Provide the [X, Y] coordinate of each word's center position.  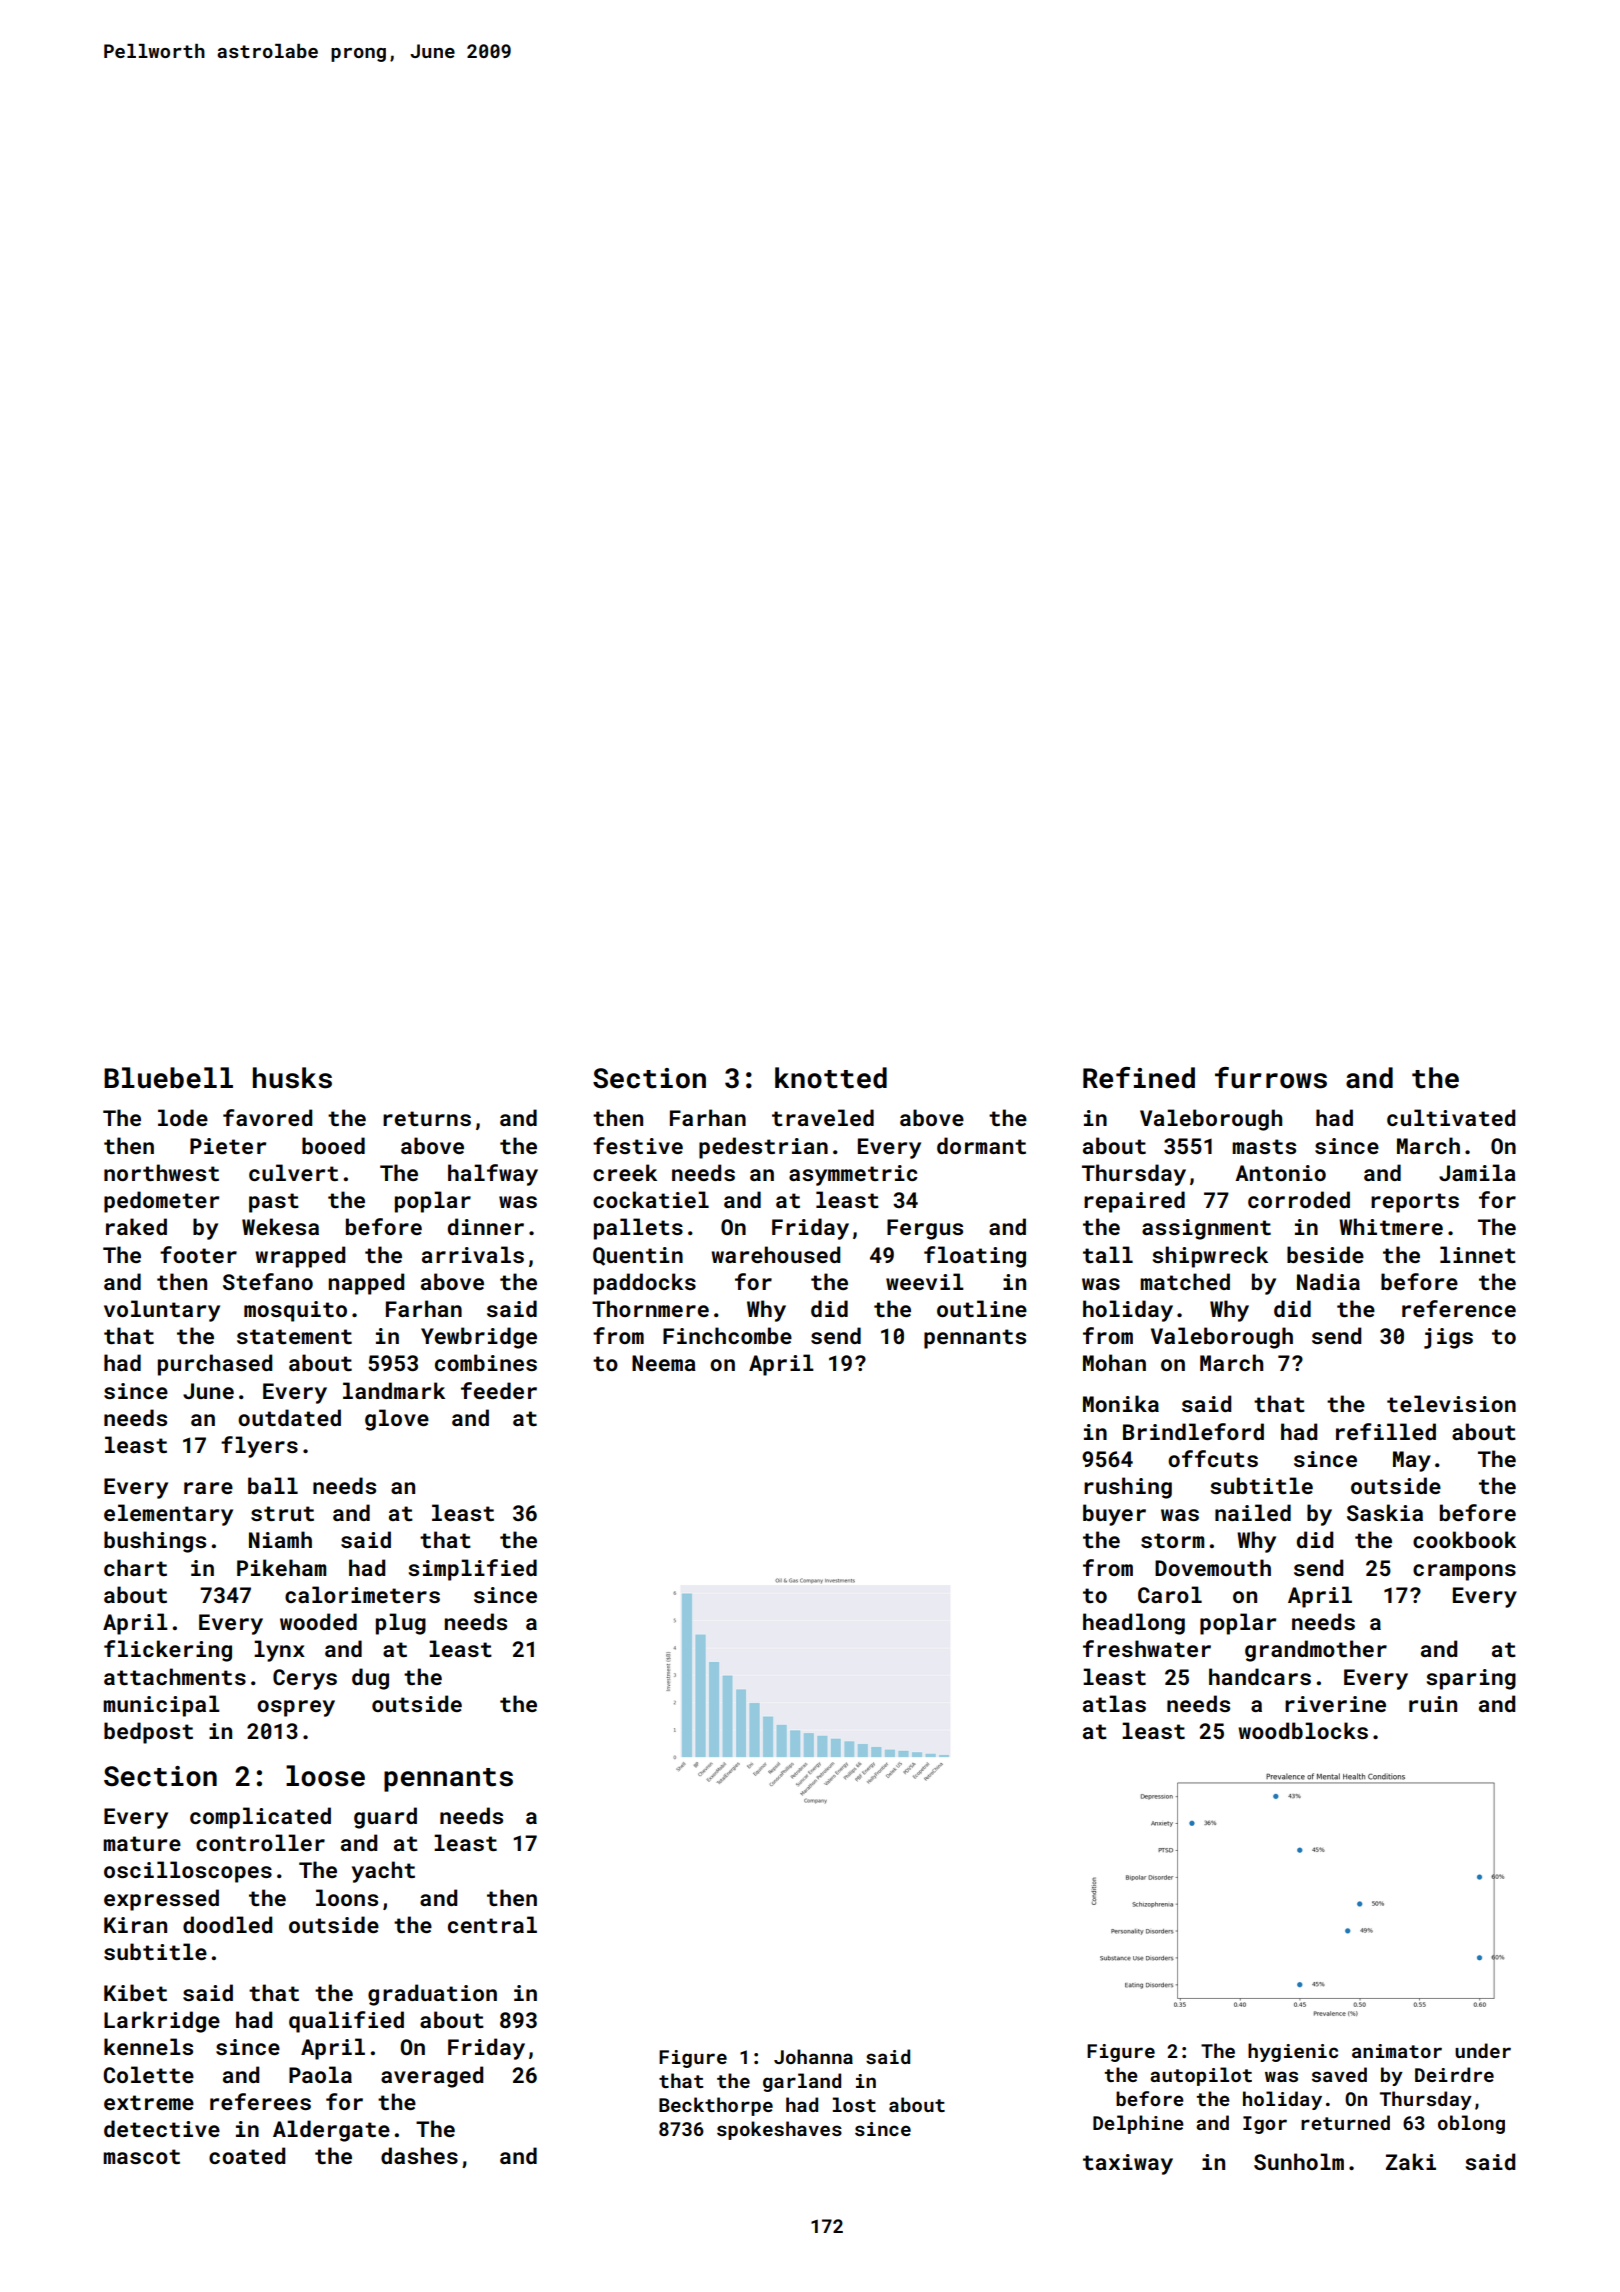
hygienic [1293, 2052]
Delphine [1138, 2124]
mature [142, 1843]
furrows [1271, 1078]
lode [183, 1117]
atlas [1114, 1703]
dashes [419, 2155]
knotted [831, 1078]
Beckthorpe [716, 2106]
